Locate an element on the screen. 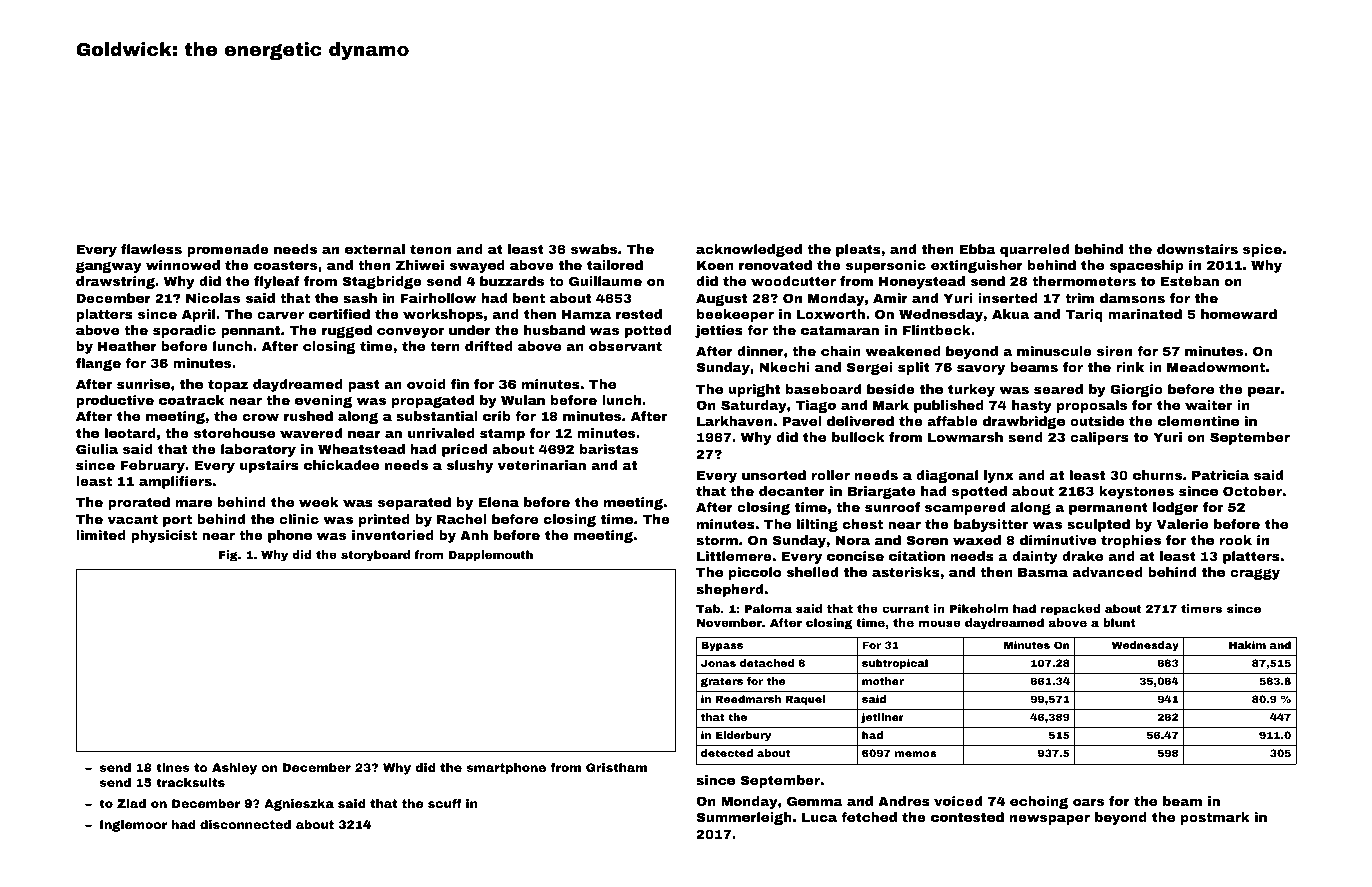  Ziad is located at coordinates (131, 803).
